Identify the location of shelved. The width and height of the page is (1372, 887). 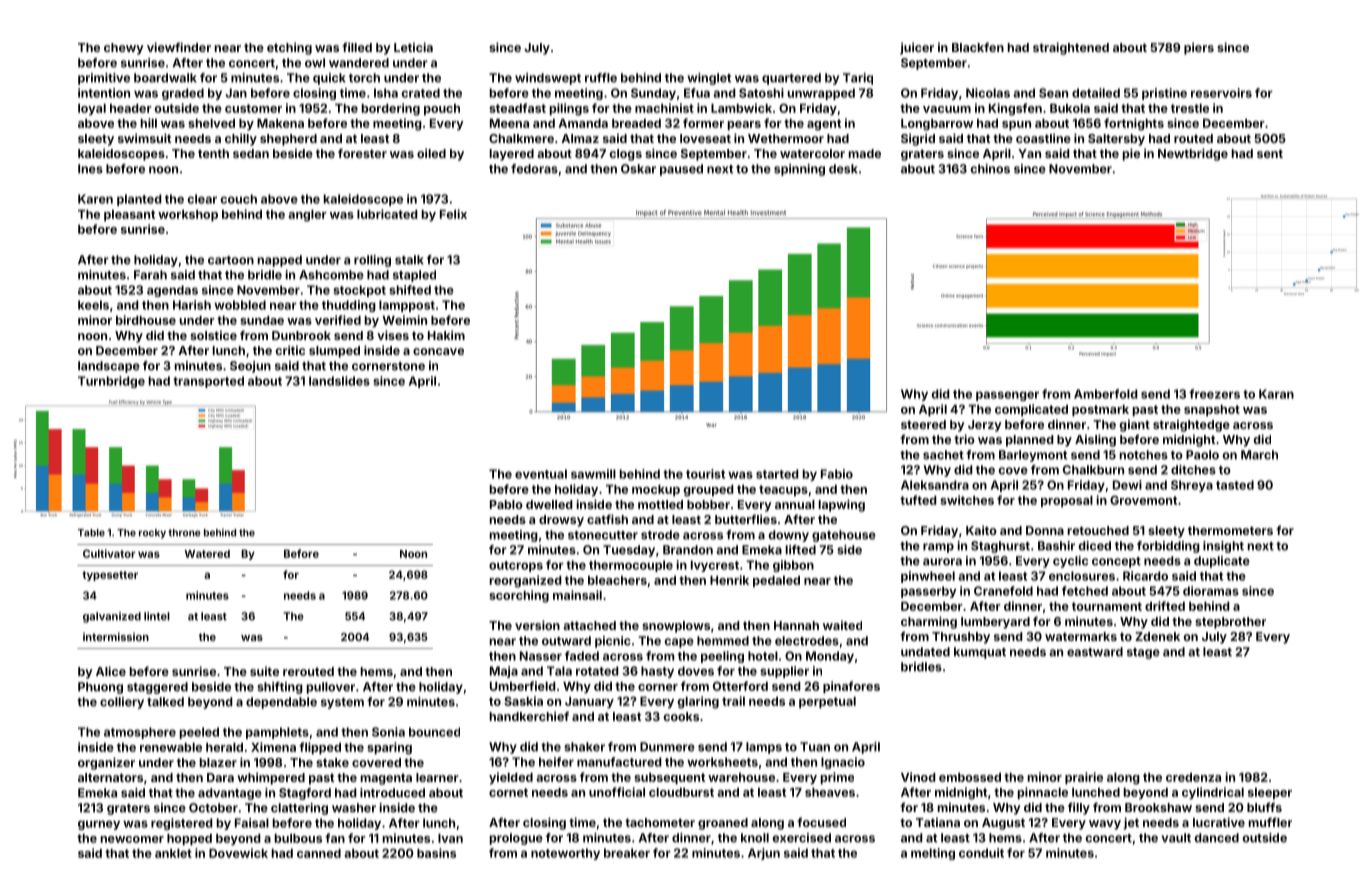
(211, 123).
